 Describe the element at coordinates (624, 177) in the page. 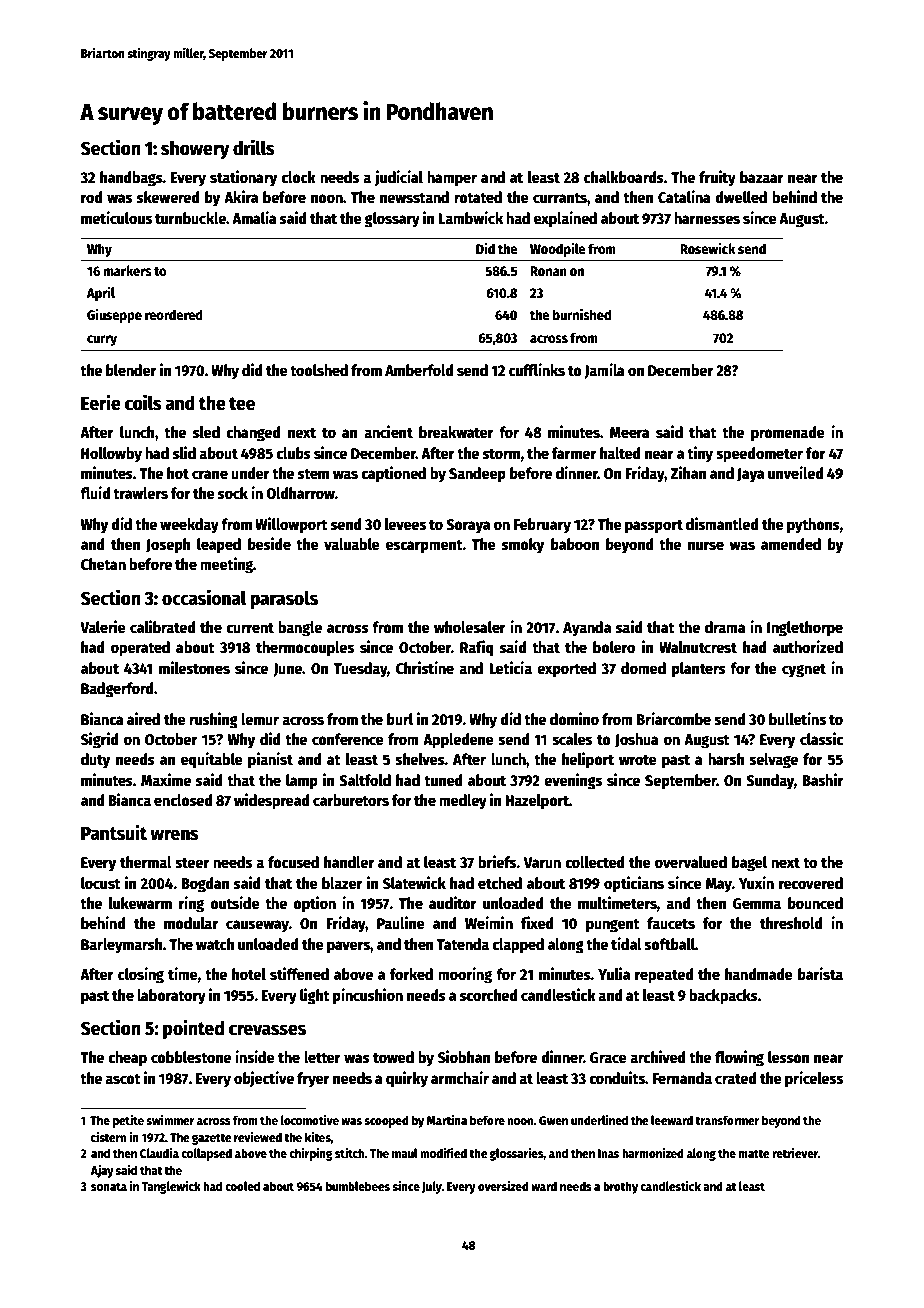

I see `chalkboards` at that location.
